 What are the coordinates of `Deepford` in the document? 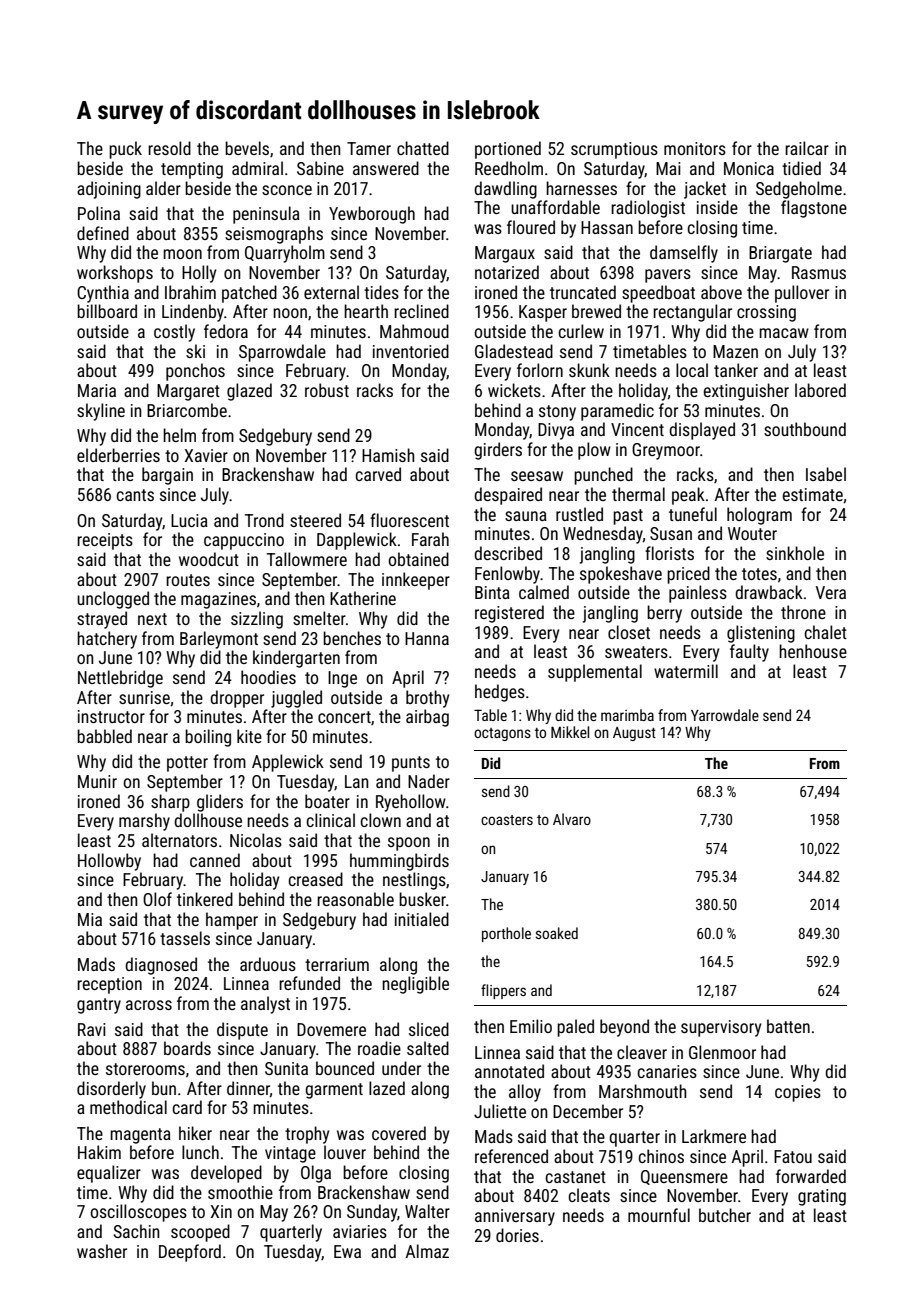 It's located at (190, 1253).
